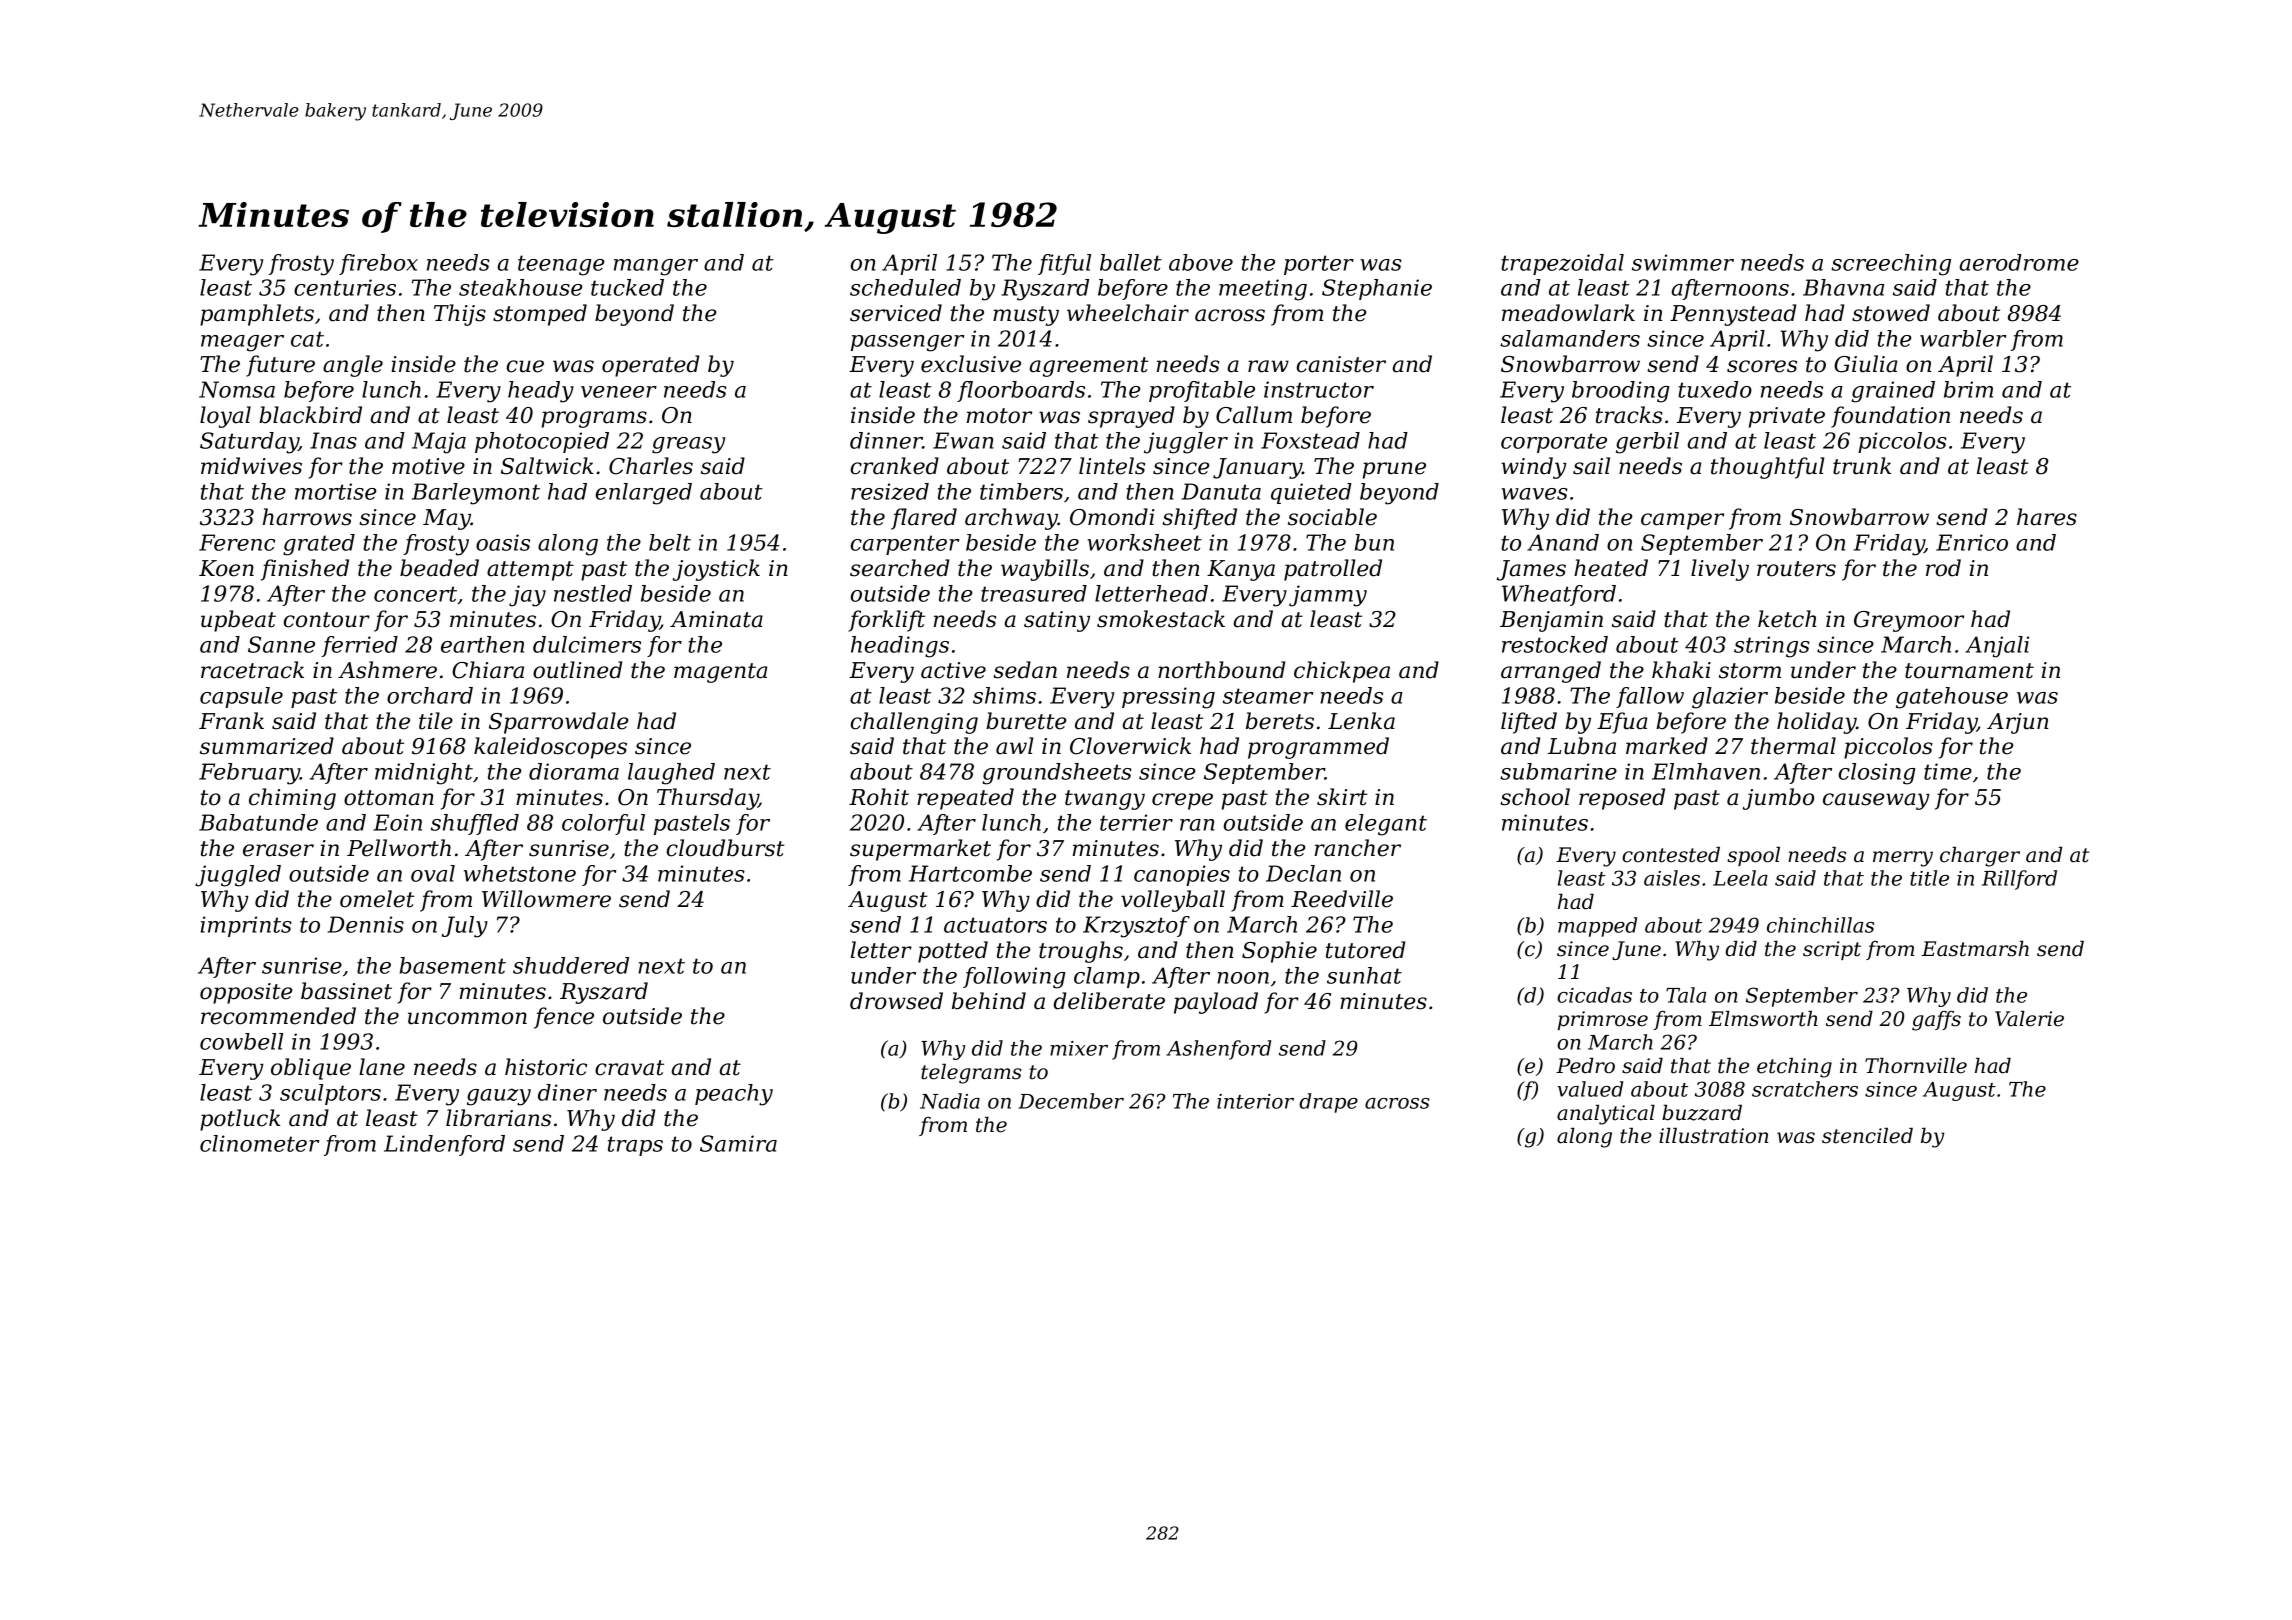 This screenshot has width=2292, height=1620. Describe the element at coordinates (635, 1146) in the screenshot. I see `traps` at that location.
